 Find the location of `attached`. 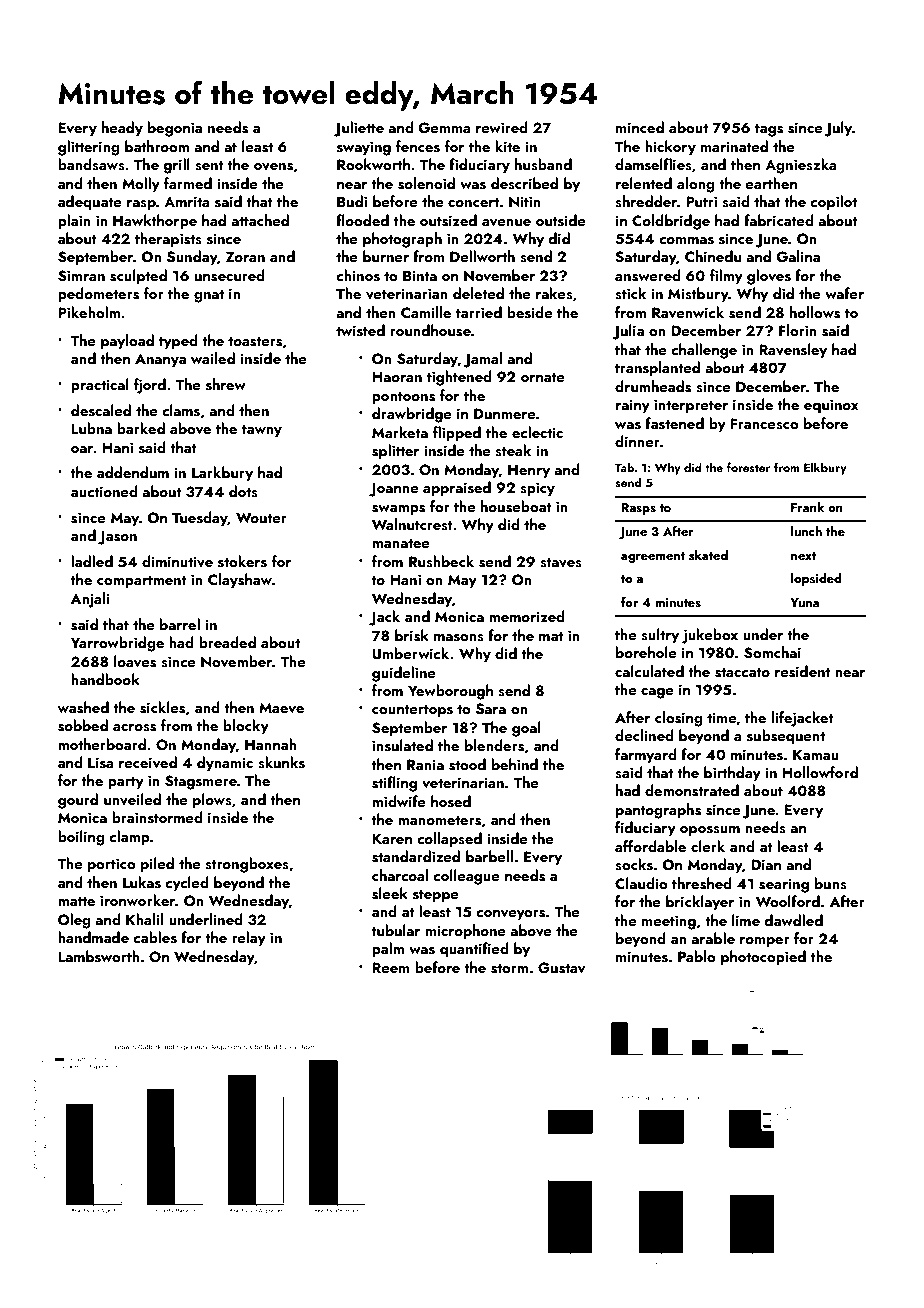

attached is located at coordinates (260, 220).
